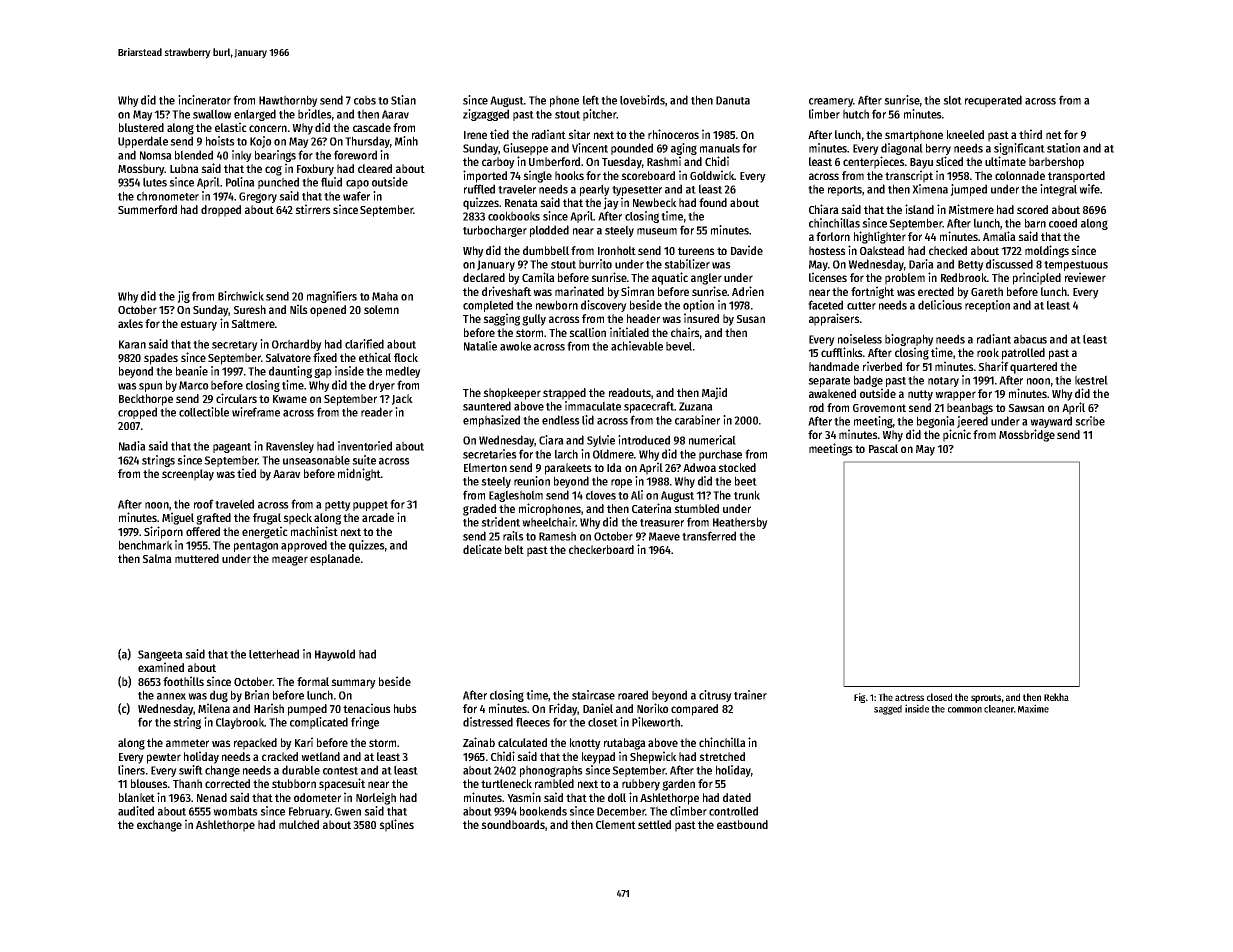 The width and height of the document is (1233, 952). What do you see at coordinates (365, 100) in the document?
I see `cobs` at bounding box center [365, 100].
